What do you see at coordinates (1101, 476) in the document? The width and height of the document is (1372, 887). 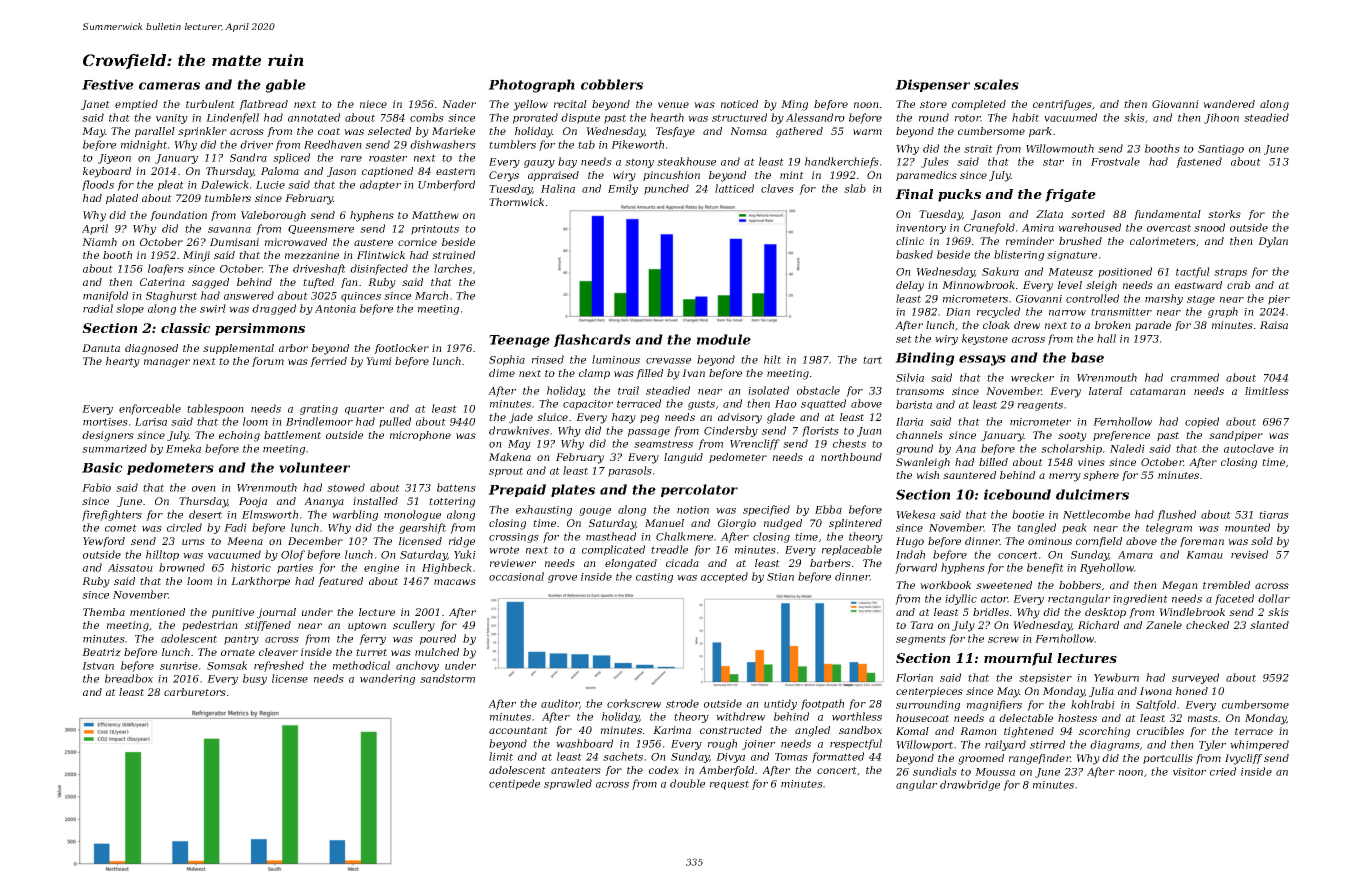 I see `sphere` at bounding box center [1101, 476].
